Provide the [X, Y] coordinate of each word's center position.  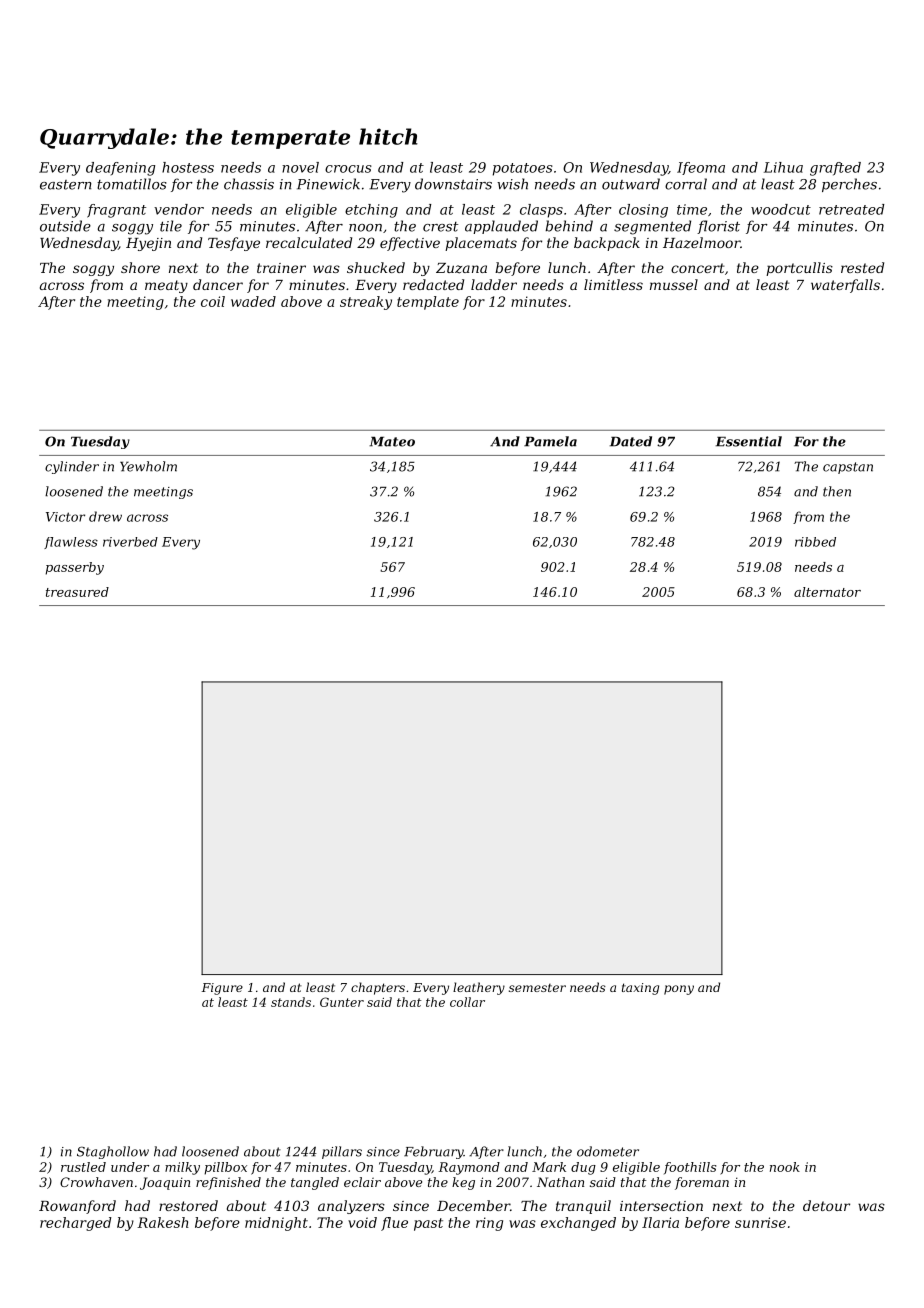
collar [467, 1002]
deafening [120, 169]
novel [300, 167]
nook [785, 1167]
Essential [749, 441]
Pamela [550, 441]
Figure [222, 989]
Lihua [783, 167]
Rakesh [163, 1222]
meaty [166, 286]
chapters [378, 988]
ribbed [815, 542]
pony [679, 990]
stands [291, 1002]
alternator [827, 592]
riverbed [130, 542]
